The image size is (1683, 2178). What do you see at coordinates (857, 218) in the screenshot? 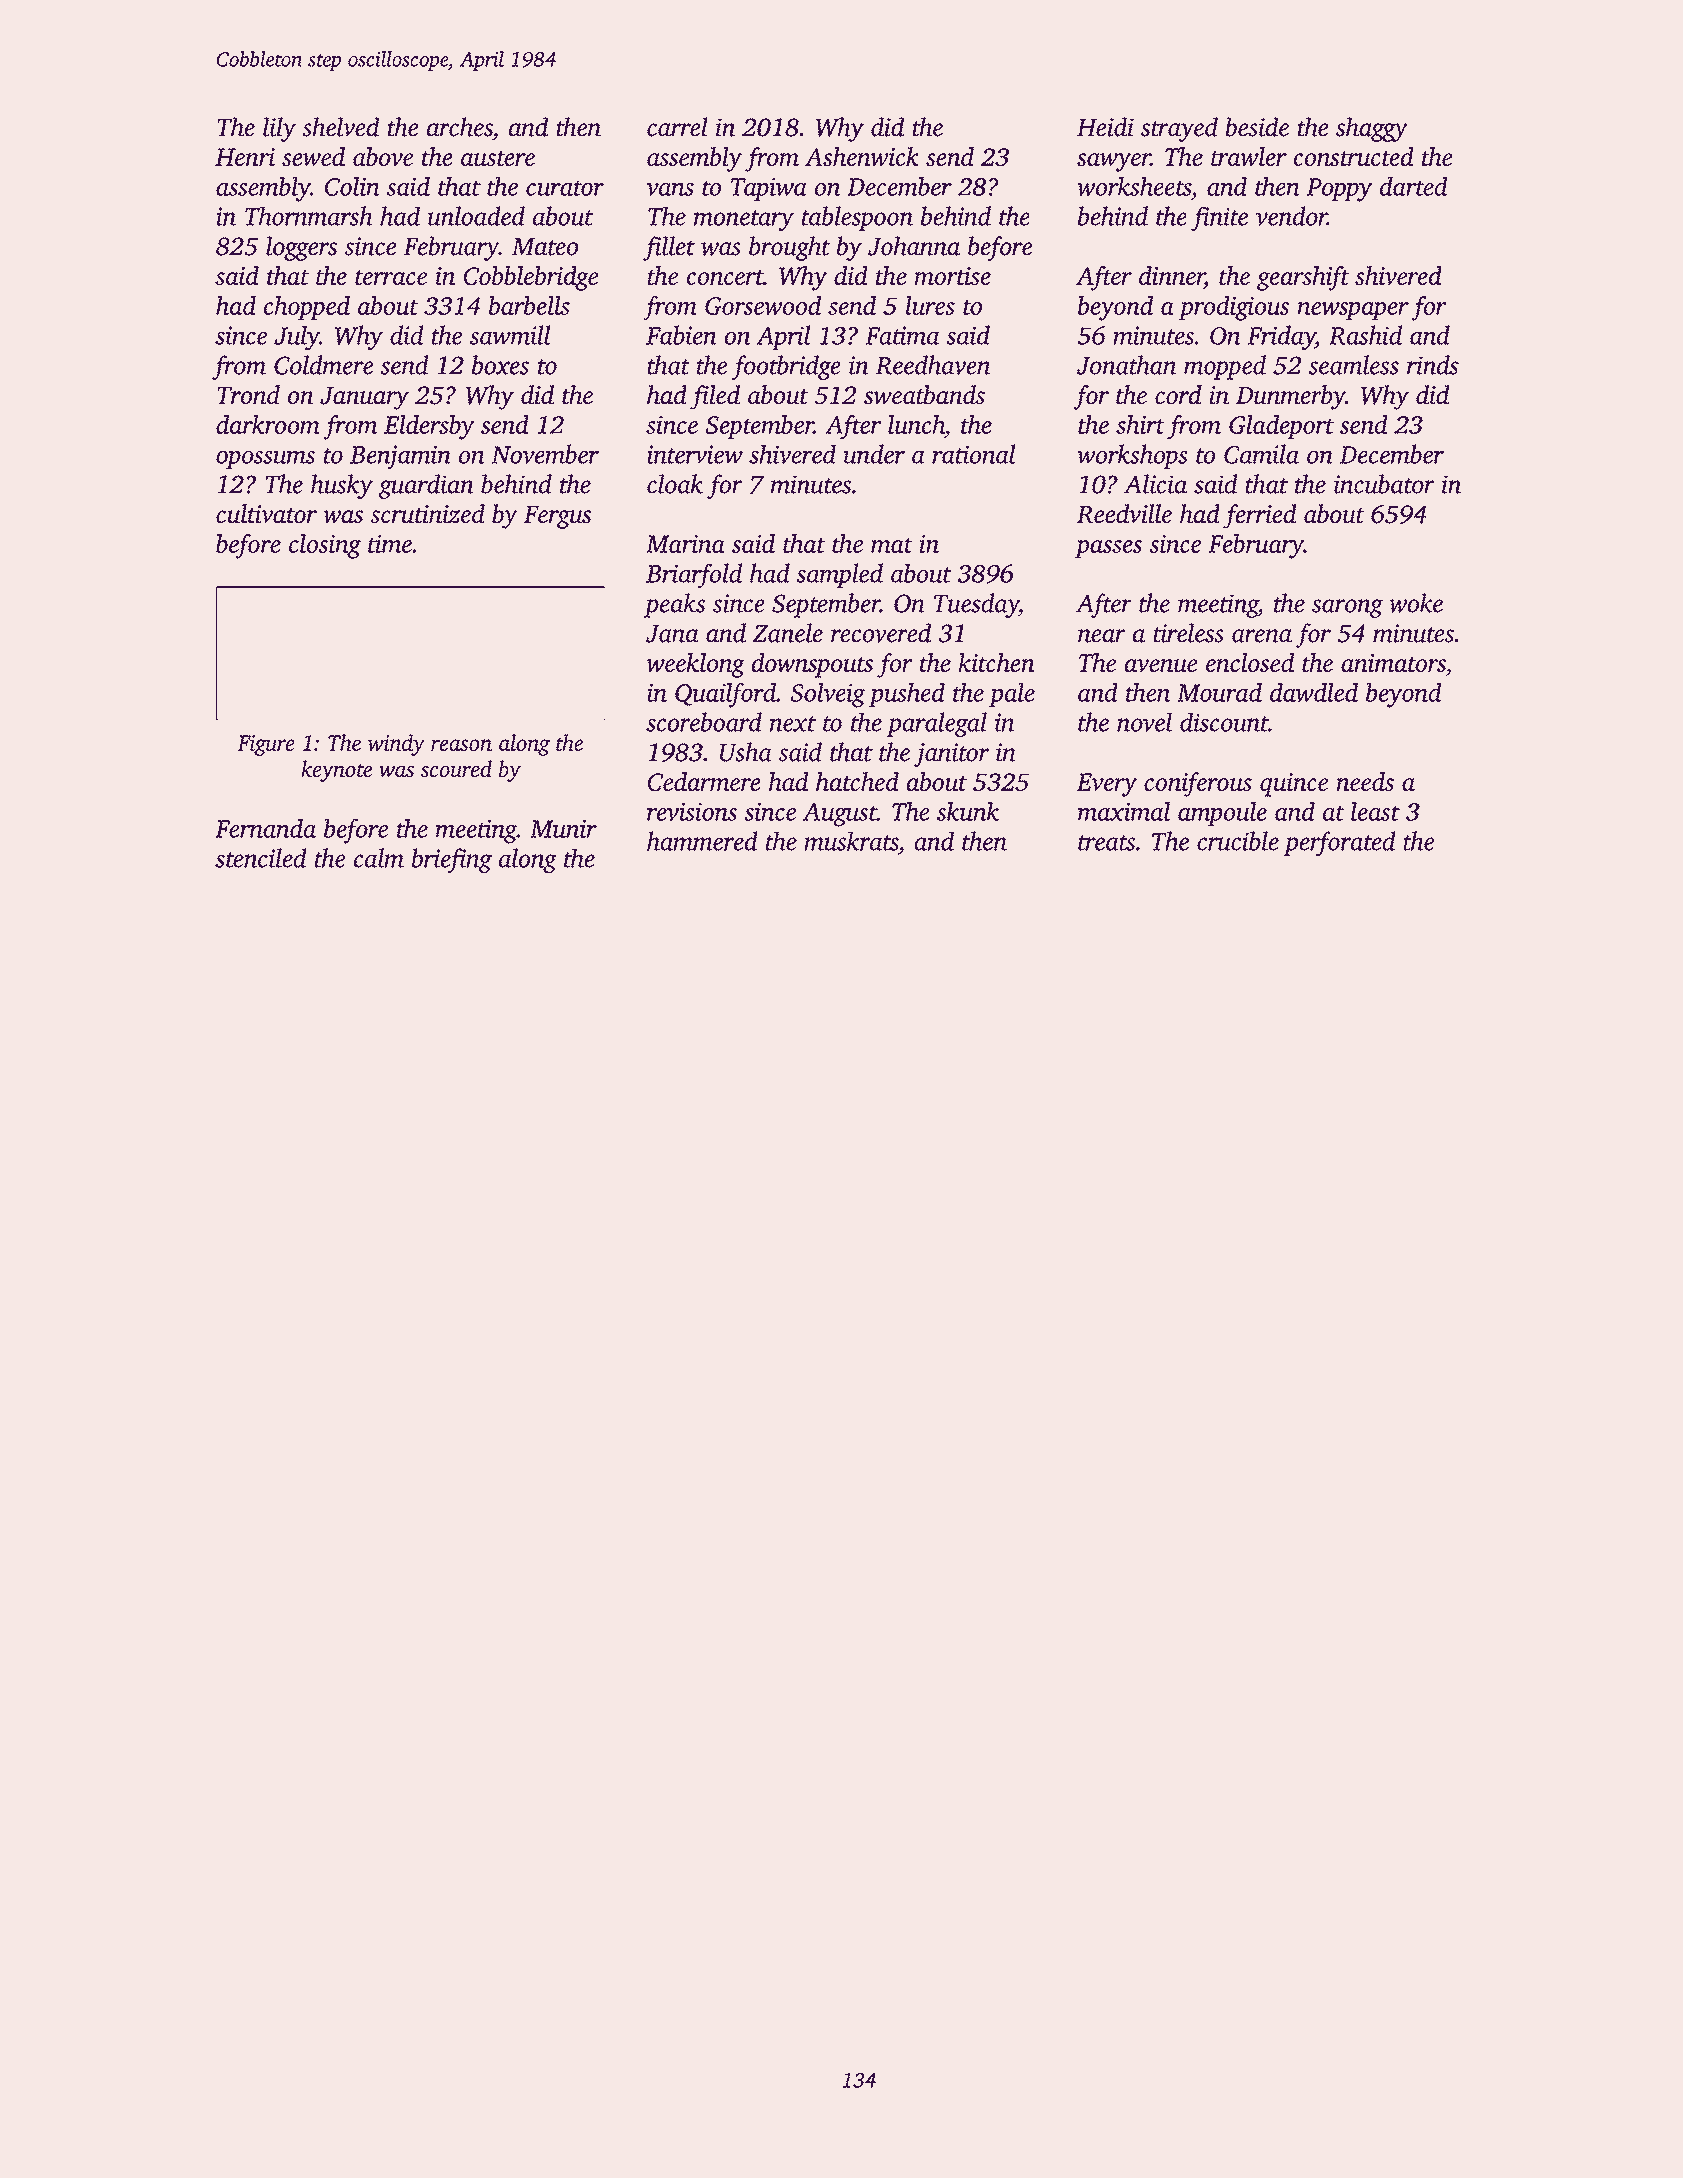
I see `tablespoon` at bounding box center [857, 218].
